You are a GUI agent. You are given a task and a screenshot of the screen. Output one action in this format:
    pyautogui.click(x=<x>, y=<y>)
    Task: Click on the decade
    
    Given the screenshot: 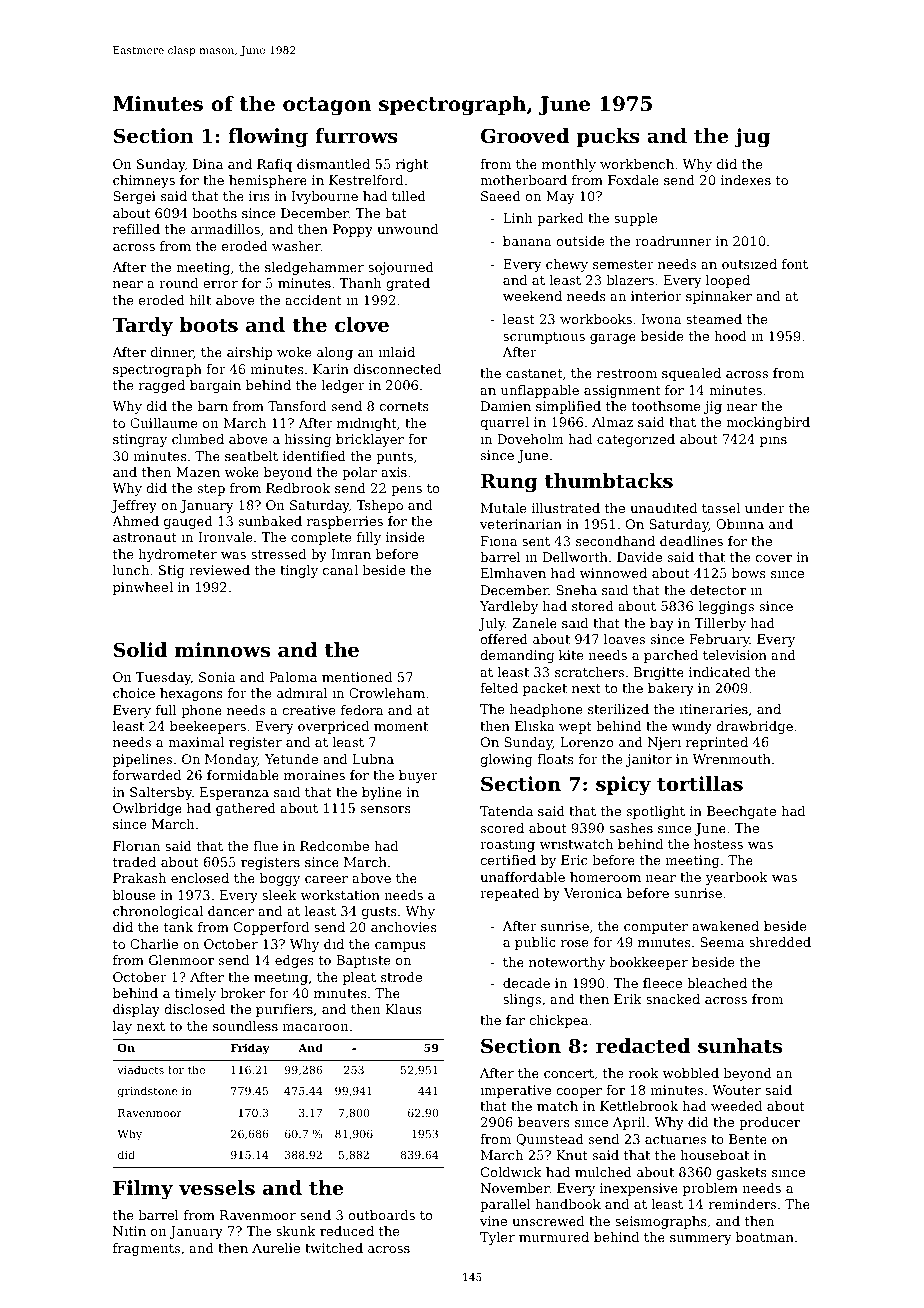 What is the action you would take?
    pyautogui.click(x=526, y=983)
